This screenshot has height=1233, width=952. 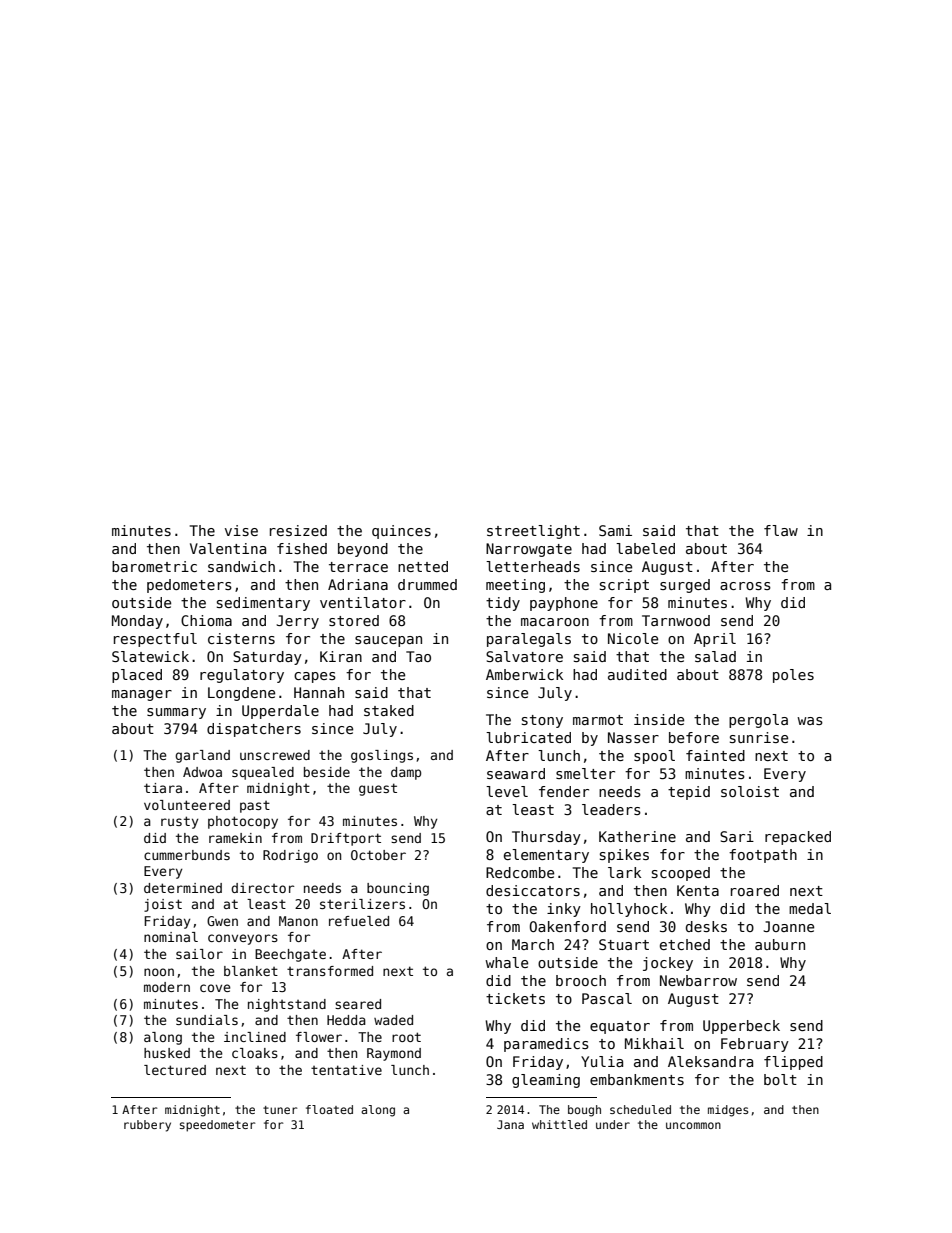 I want to click on vise, so click(x=241, y=530).
